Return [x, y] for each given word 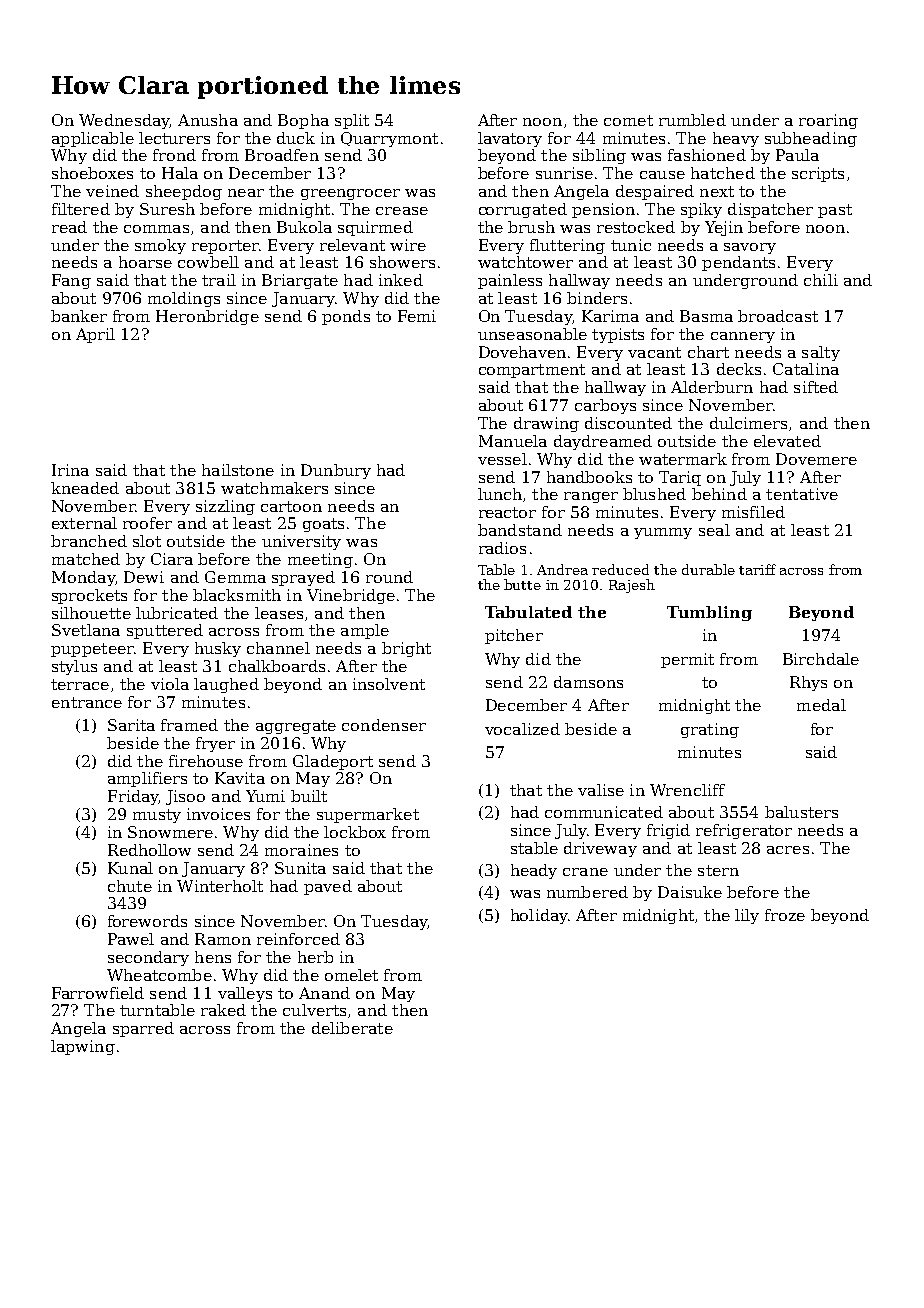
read [69, 227]
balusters [801, 812]
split [352, 121]
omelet [351, 975]
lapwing [83, 1047]
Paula [797, 155]
